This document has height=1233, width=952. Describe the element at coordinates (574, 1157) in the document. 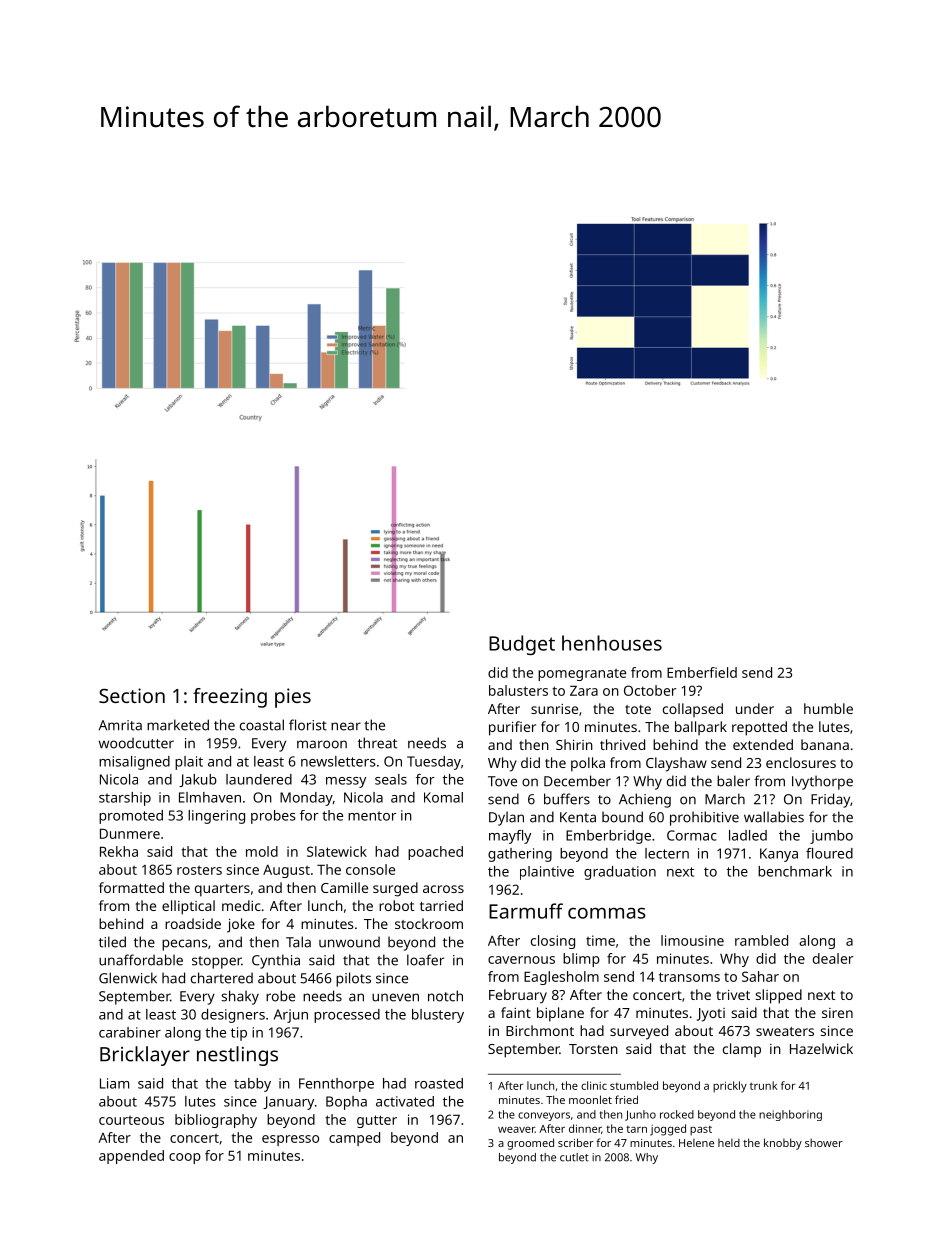

I see `cutlet` at that location.
